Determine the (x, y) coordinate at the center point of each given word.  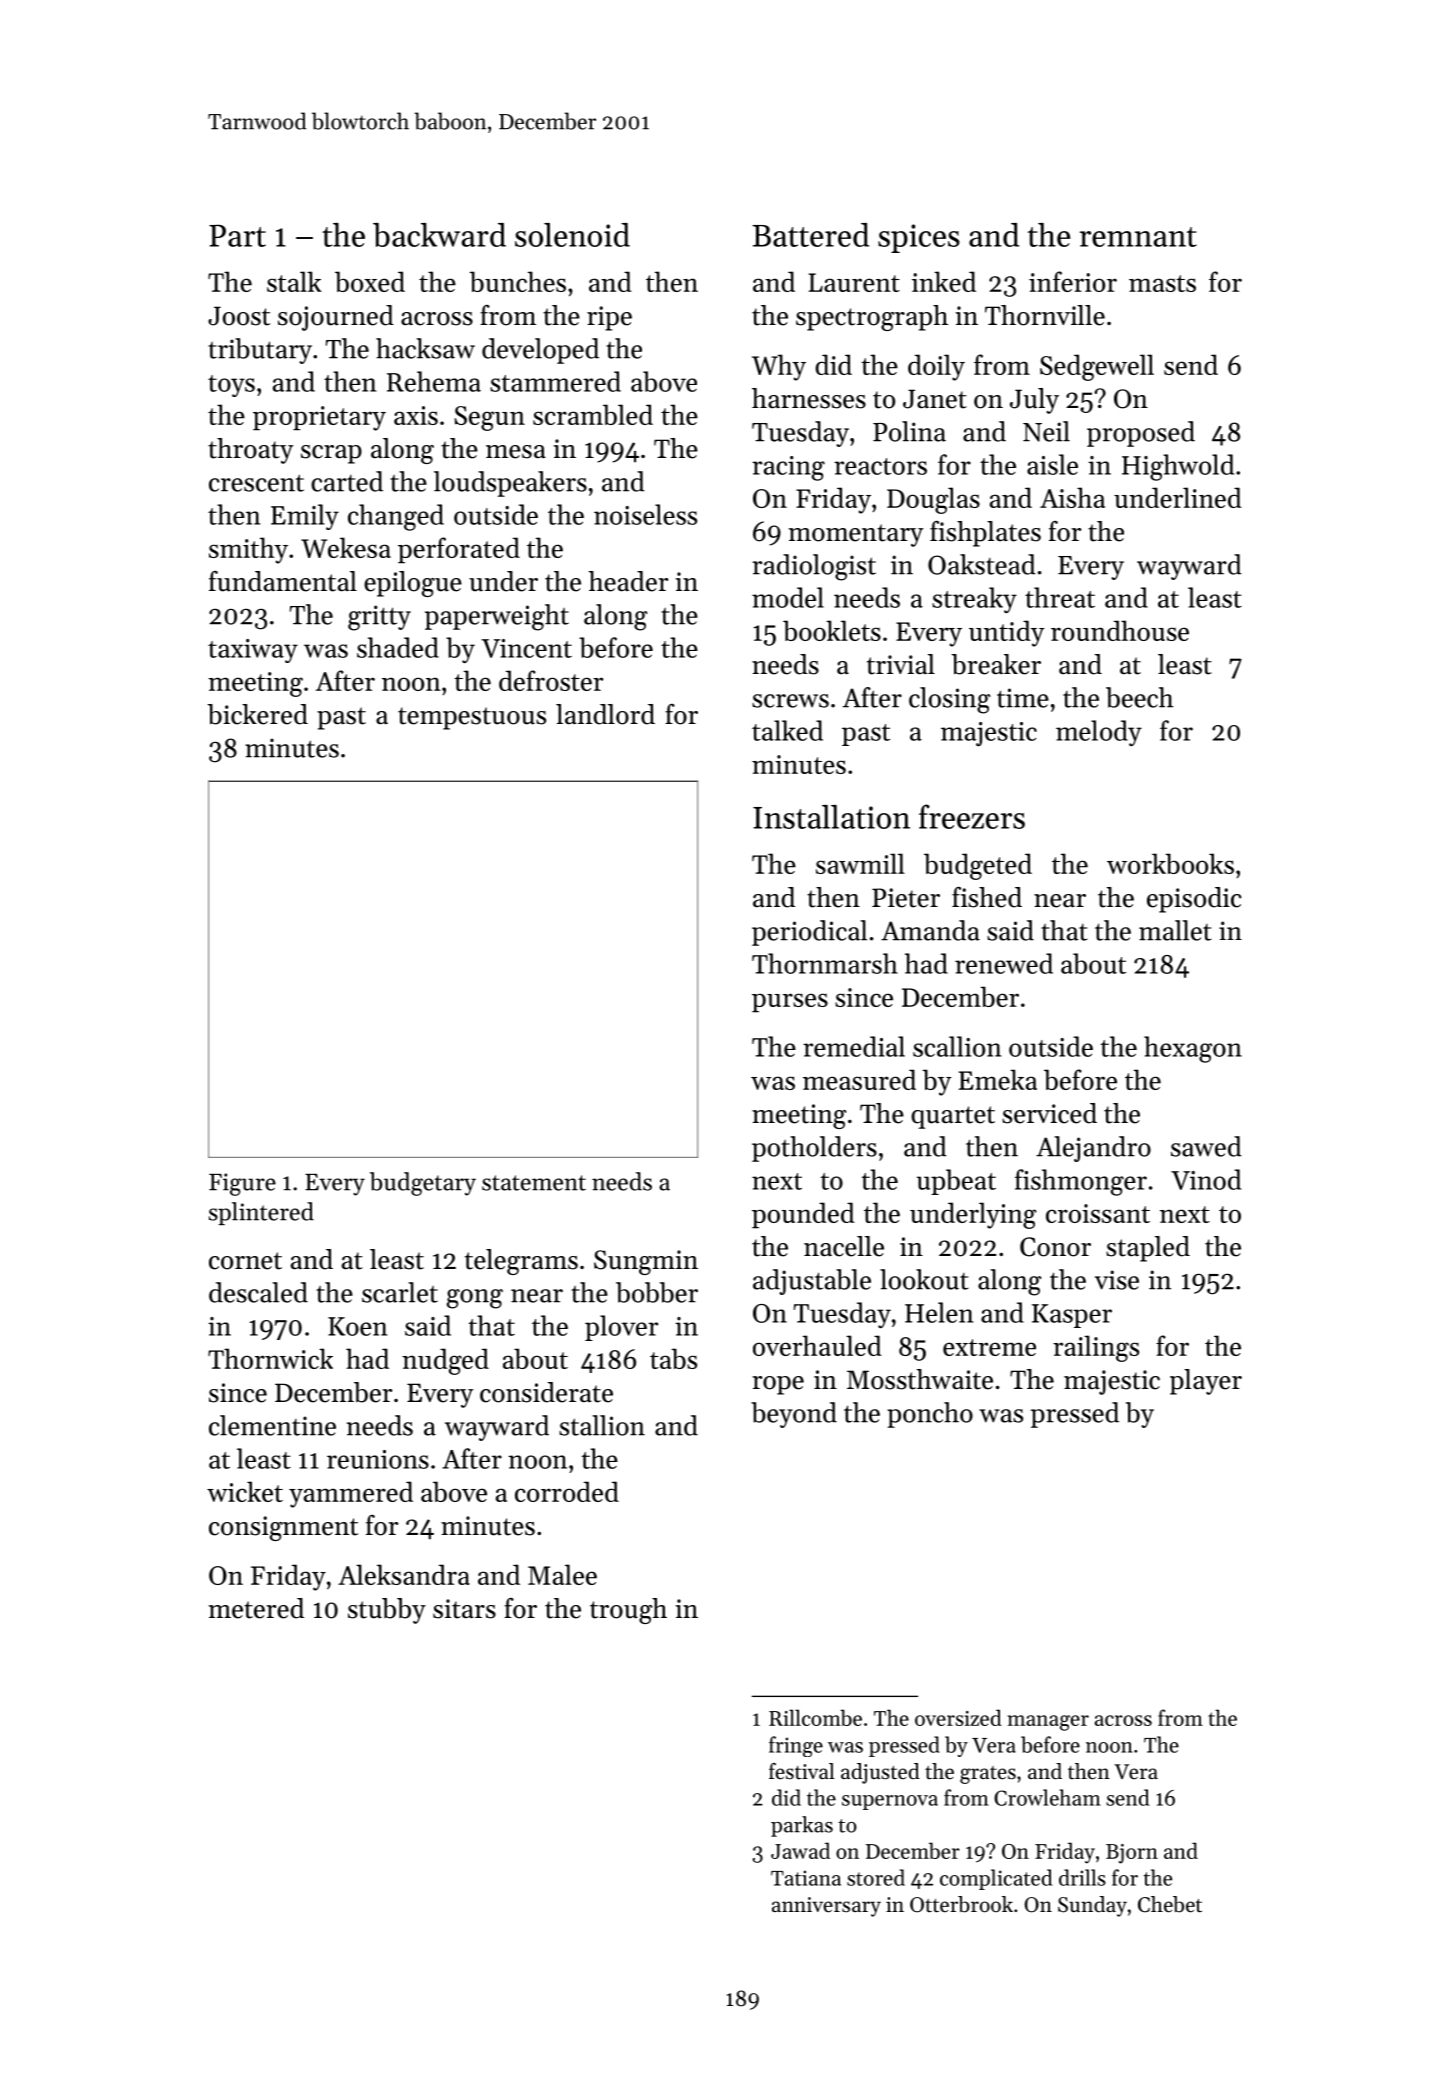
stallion (602, 1425)
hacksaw (425, 348)
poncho (930, 1415)
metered (256, 1608)
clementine (272, 1425)
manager (1048, 1723)
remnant (1138, 237)
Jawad (800, 1850)
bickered (257, 714)
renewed (1004, 963)
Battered (810, 235)
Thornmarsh (825, 963)
